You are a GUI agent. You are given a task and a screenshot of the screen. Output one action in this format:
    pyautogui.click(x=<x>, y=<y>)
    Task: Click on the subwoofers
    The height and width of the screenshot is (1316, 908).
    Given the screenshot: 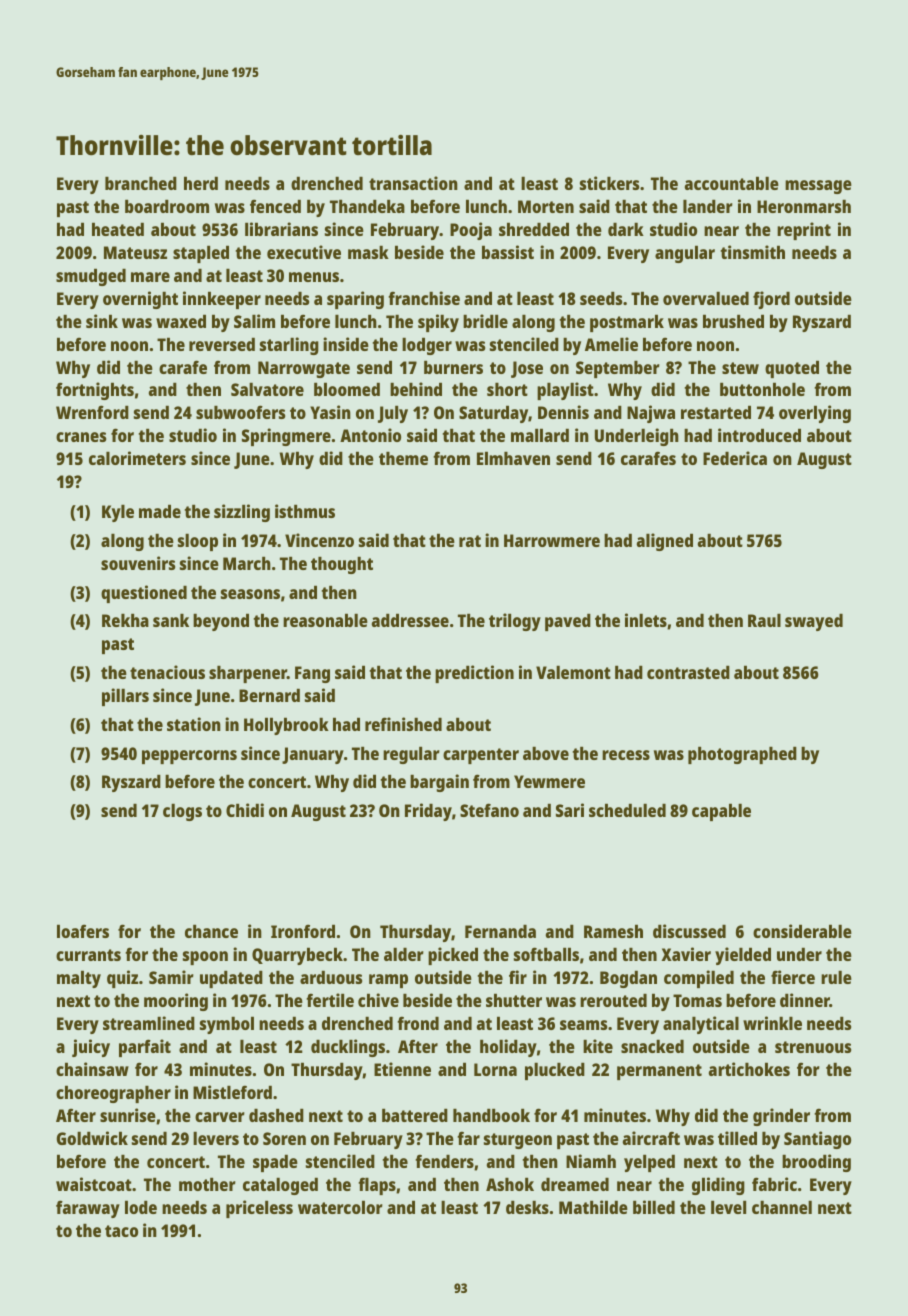 What is the action you would take?
    pyautogui.click(x=240, y=412)
